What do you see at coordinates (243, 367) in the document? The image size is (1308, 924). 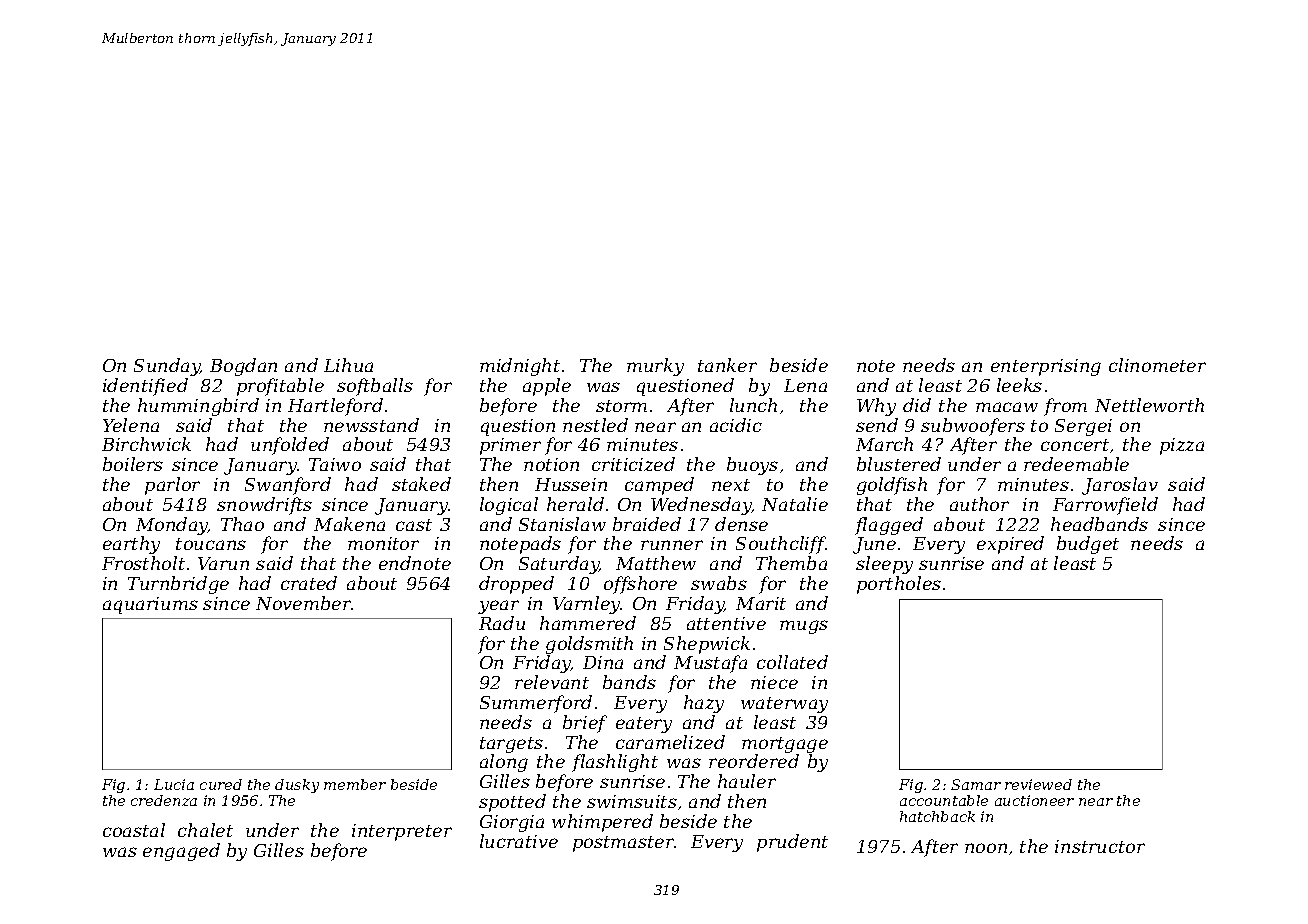 I see `Bogdan` at bounding box center [243, 367].
